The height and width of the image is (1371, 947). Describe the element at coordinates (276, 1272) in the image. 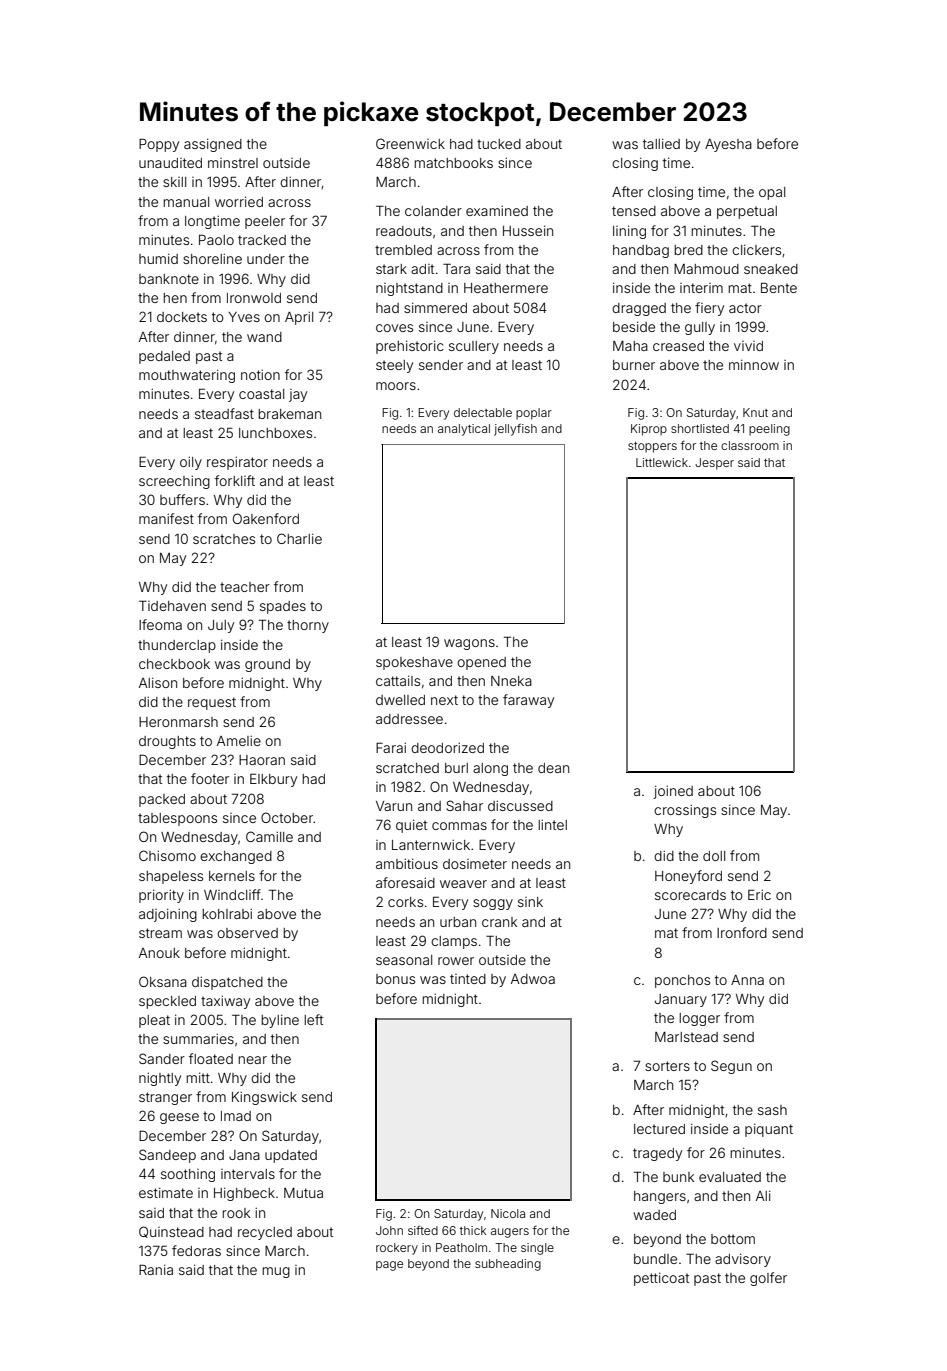

I see `mug` at that location.
